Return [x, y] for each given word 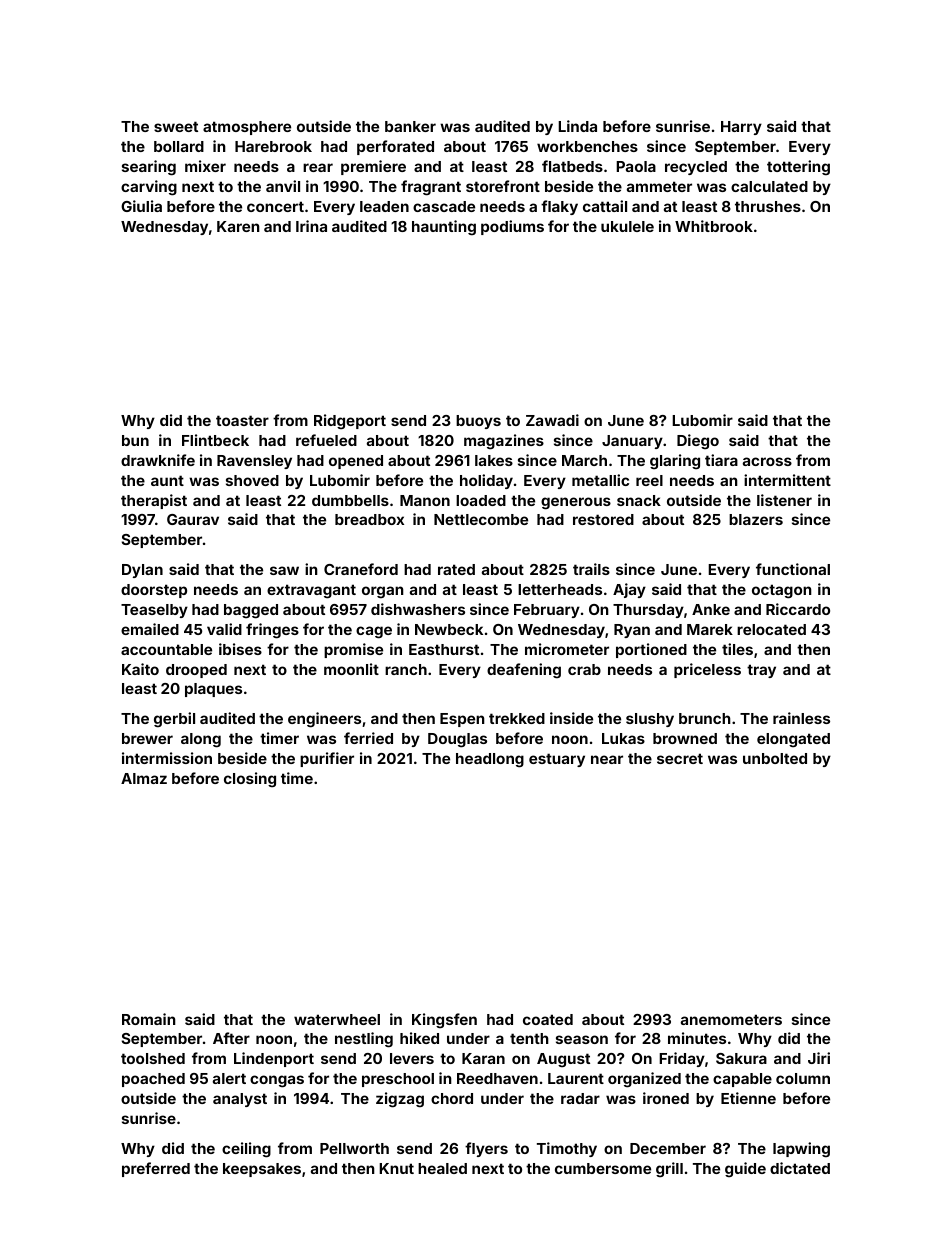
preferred [156, 1169]
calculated [769, 186]
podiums [512, 227]
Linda [577, 126]
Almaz [144, 778]
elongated [793, 740]
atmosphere [247, 128]
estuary [557, 760]
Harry [741, 128]
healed [442, 1168]
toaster [242, 420]
